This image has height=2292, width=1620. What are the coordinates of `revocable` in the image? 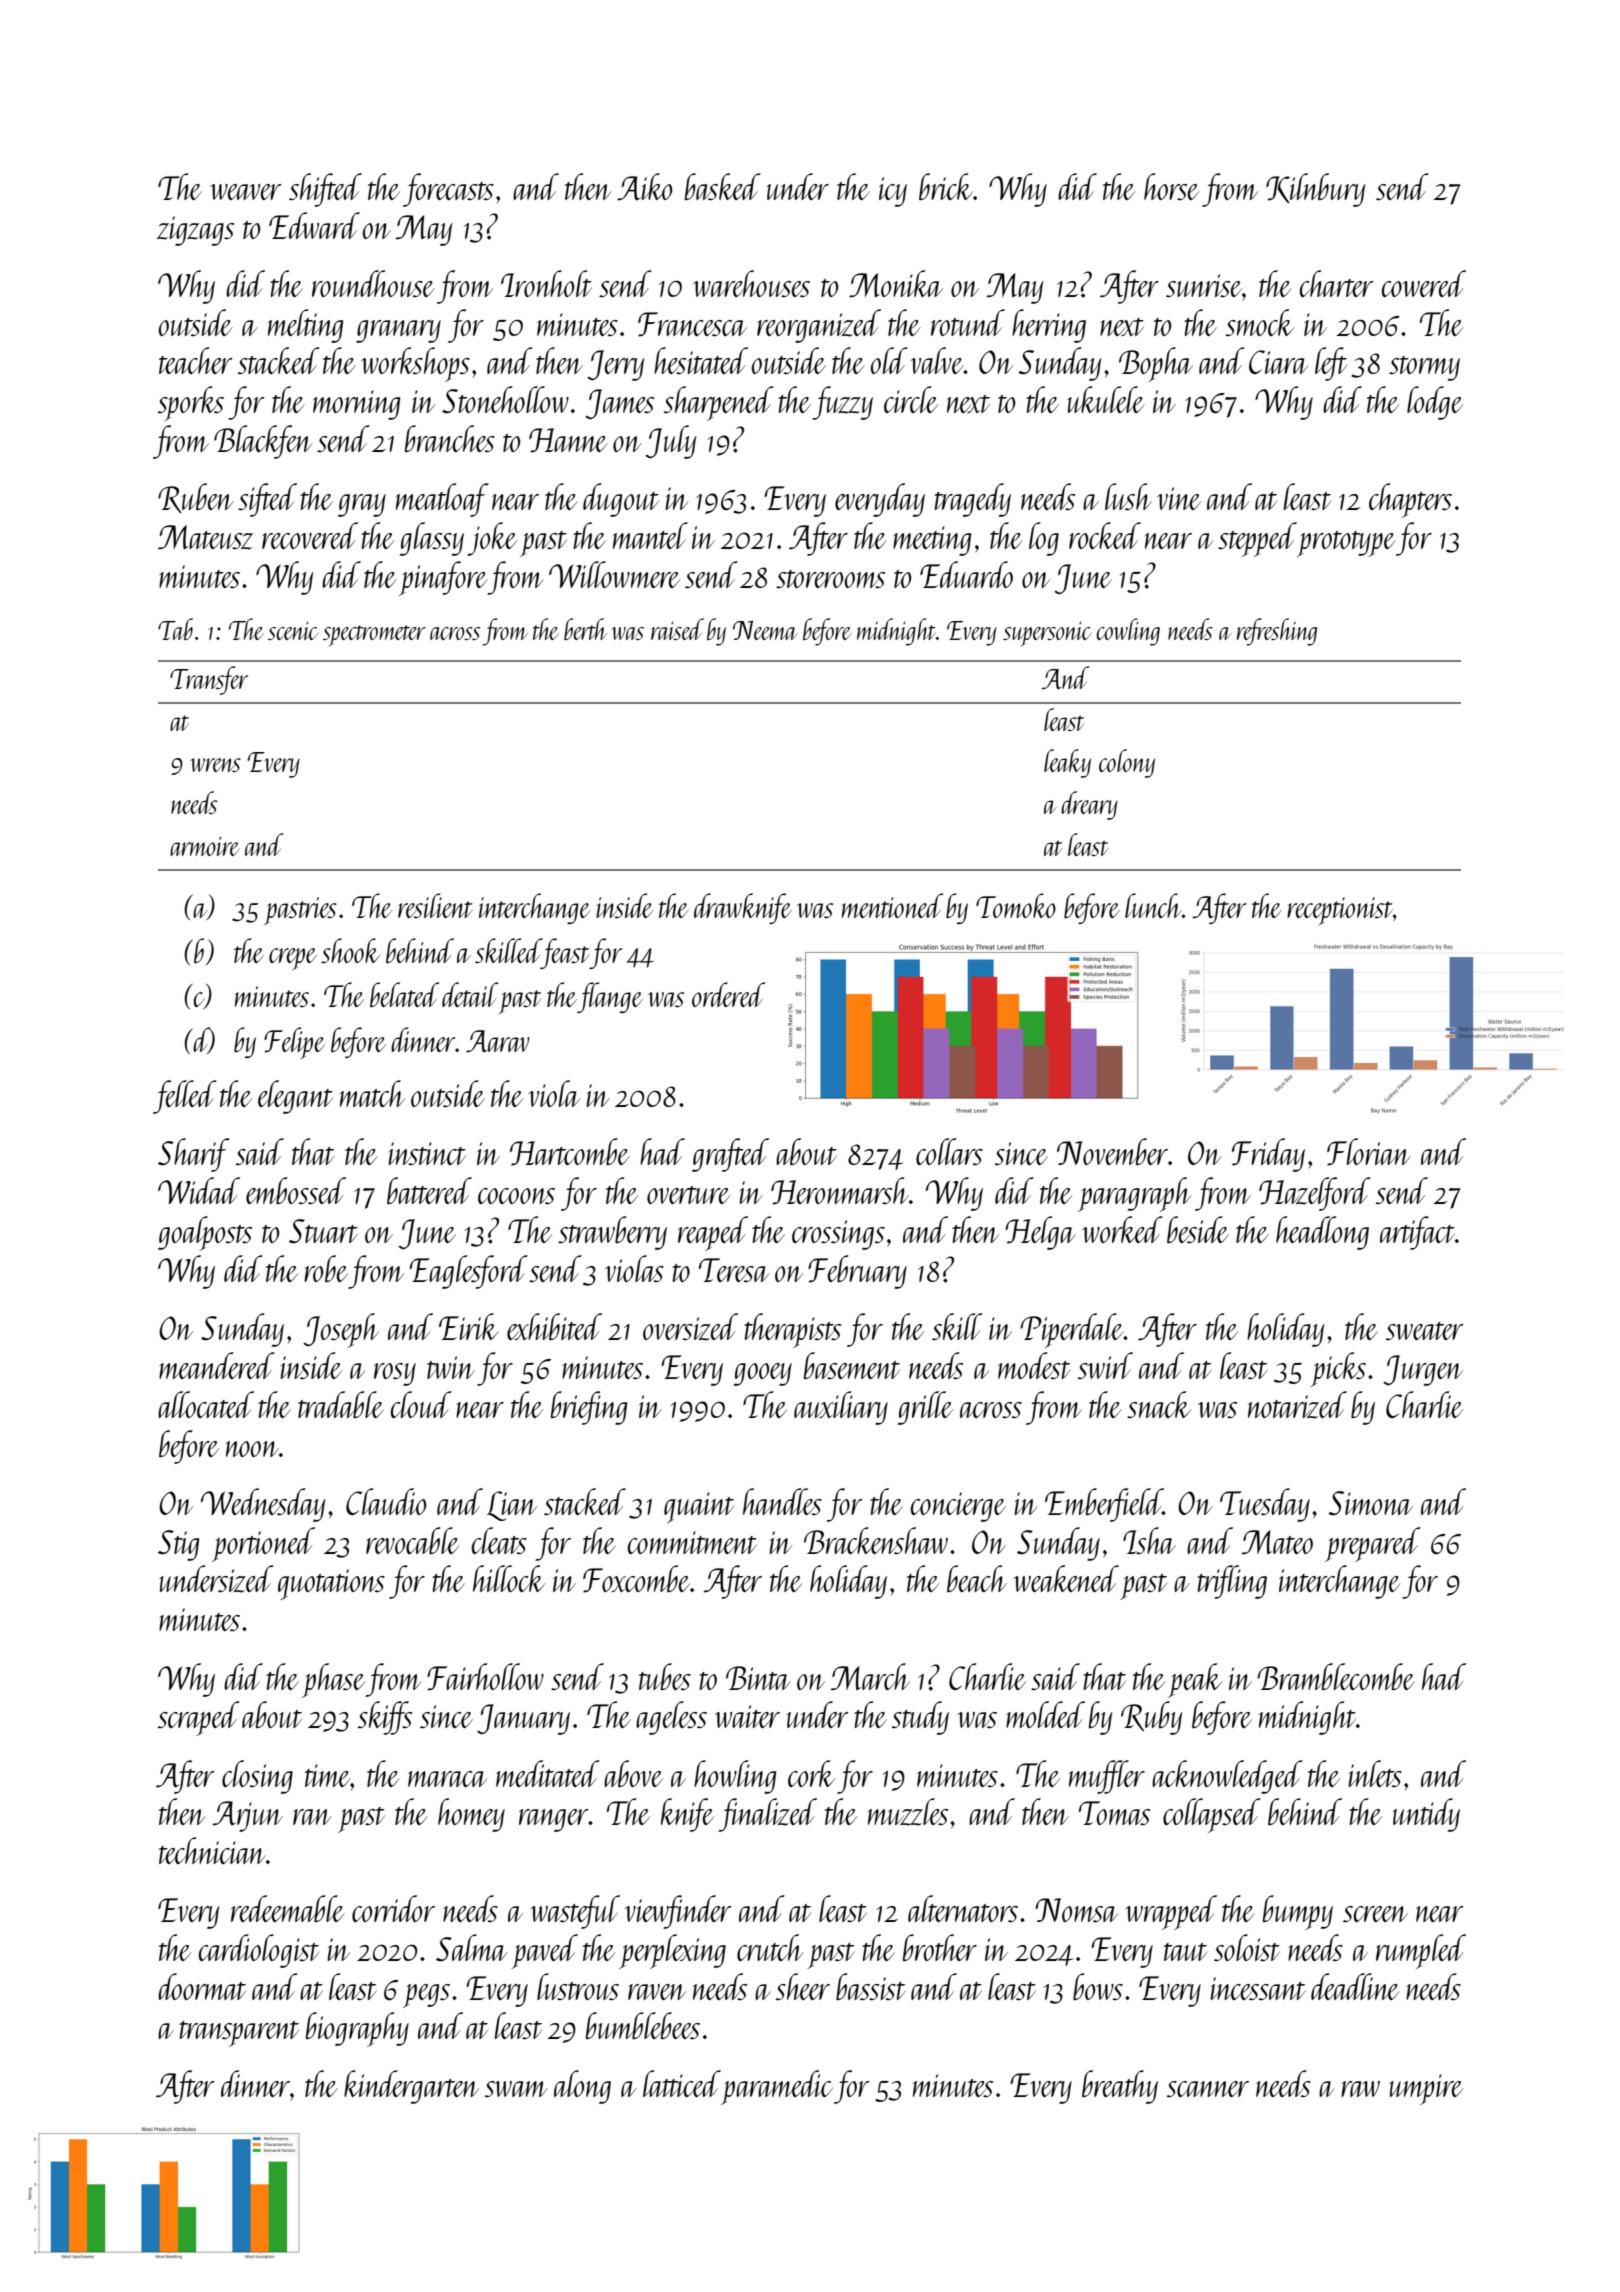 It's located at (413, 1541).
